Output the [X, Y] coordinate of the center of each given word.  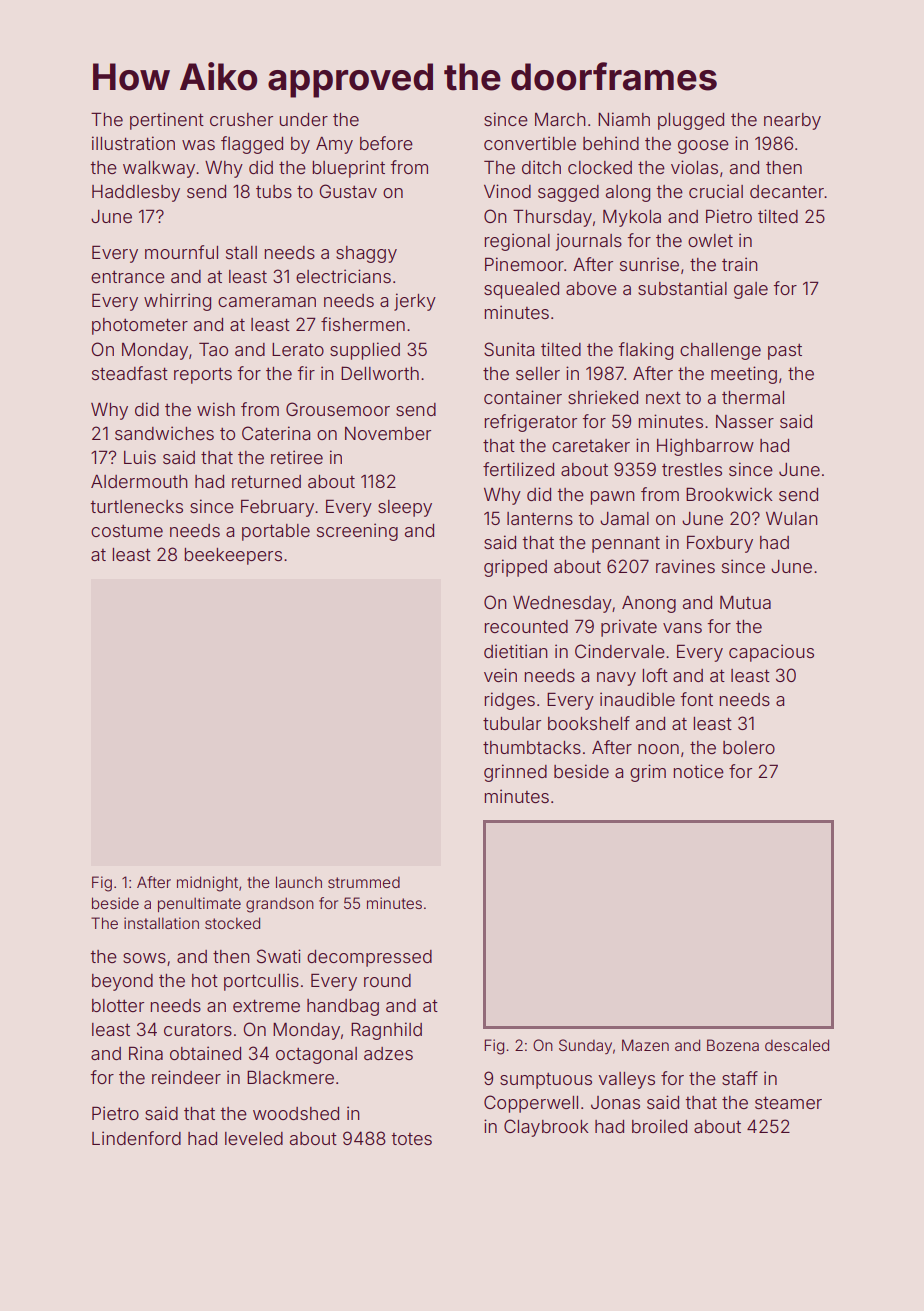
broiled [659, 1126]
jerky [415, 302]
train [739, 264]
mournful [181, 252]
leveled [254, 1138]
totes [411, 1139]
